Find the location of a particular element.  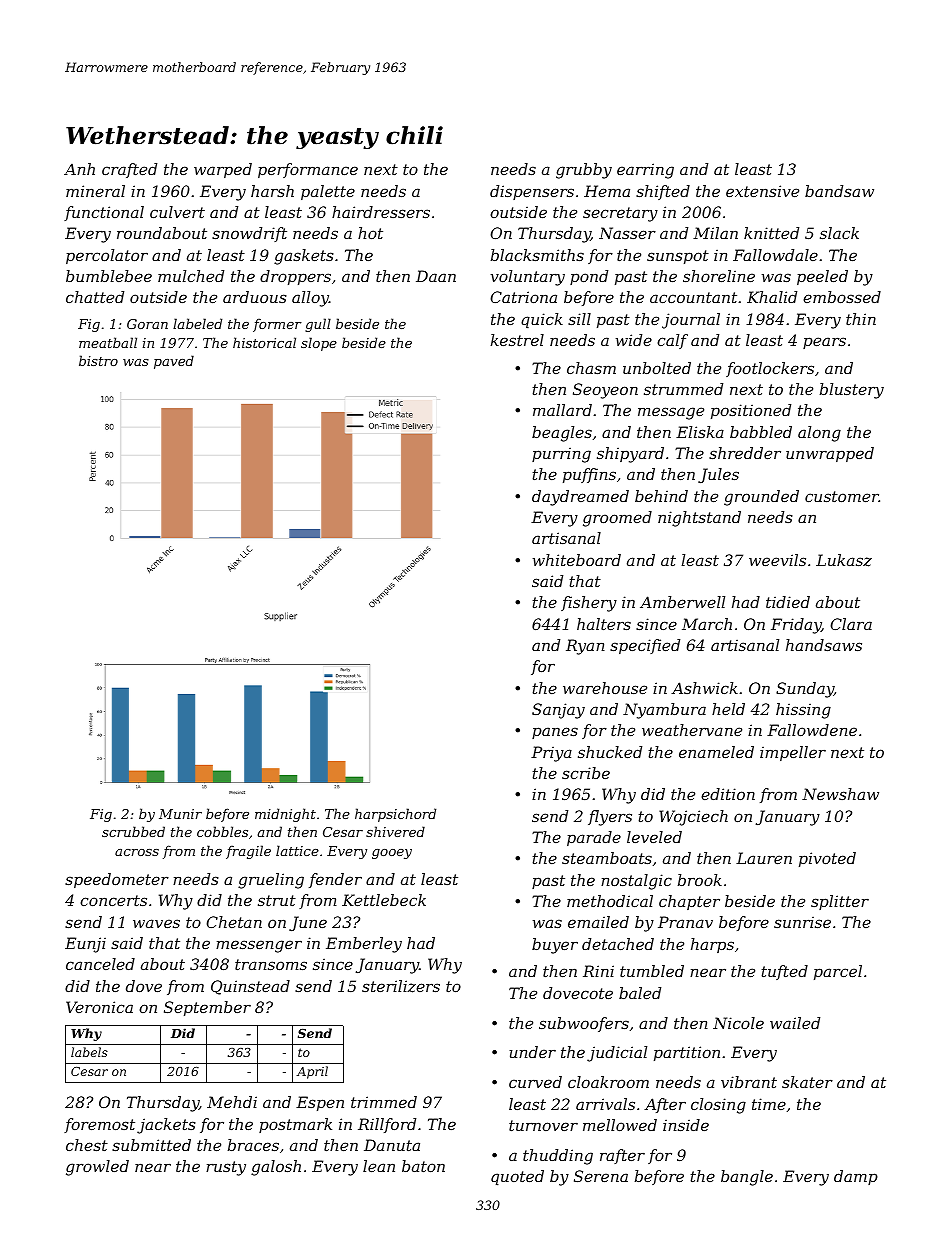

bistro is located at coordinates (98, 360).
